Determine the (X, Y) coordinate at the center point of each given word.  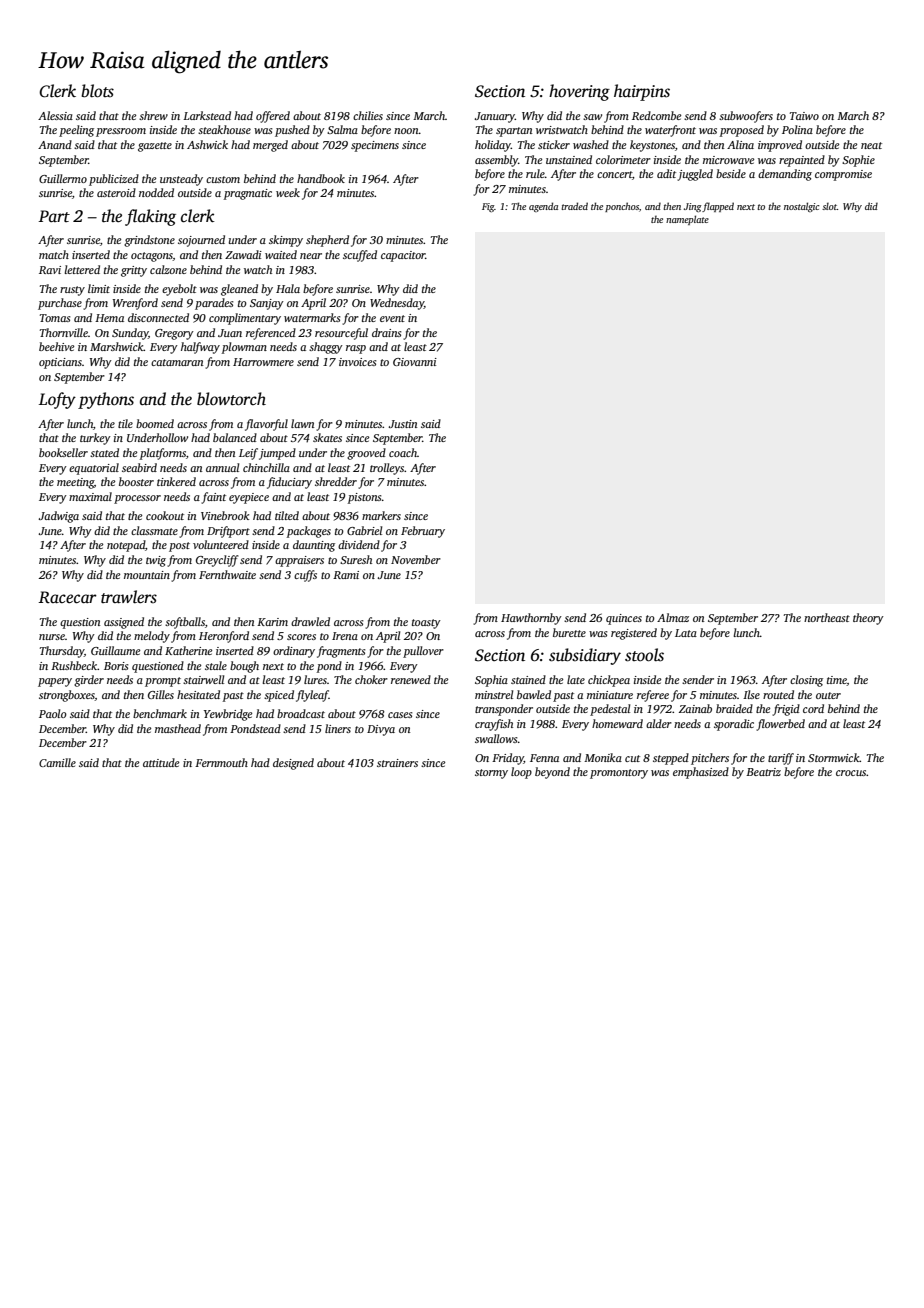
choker (371, 679)
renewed (411, 679)
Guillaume (115, 650)
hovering (579, 92)
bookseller (63, 452)
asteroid (116, 192)
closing (806, 681)
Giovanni (415, 362)
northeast (827, 617)
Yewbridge (228, 715)
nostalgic (802, 207)
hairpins (642, 92)
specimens (375, 146)
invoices (357, 362)
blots (97, 91)
